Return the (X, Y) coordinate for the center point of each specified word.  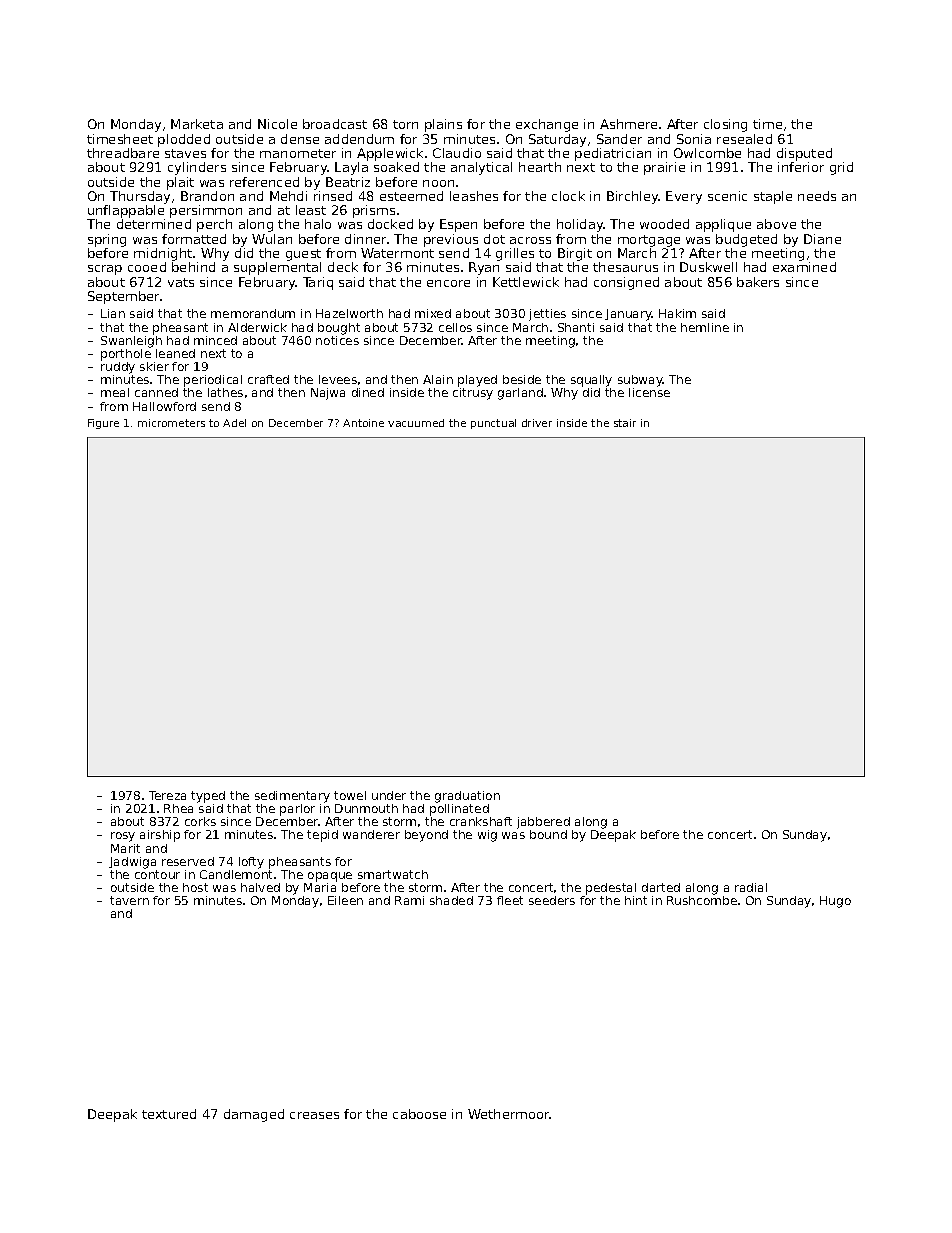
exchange (547, 125)
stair (625, 423)
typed (208, 797)
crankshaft (481, 821)
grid (841, 168)
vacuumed (416, 423)
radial (751, 887)
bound (548, 834)
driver (537, 423)
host (195, 887)
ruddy (118, 368)
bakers (758, 282)
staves (185, 153)
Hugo (835, 902)
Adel (234, 423)
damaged (254, 1115)
